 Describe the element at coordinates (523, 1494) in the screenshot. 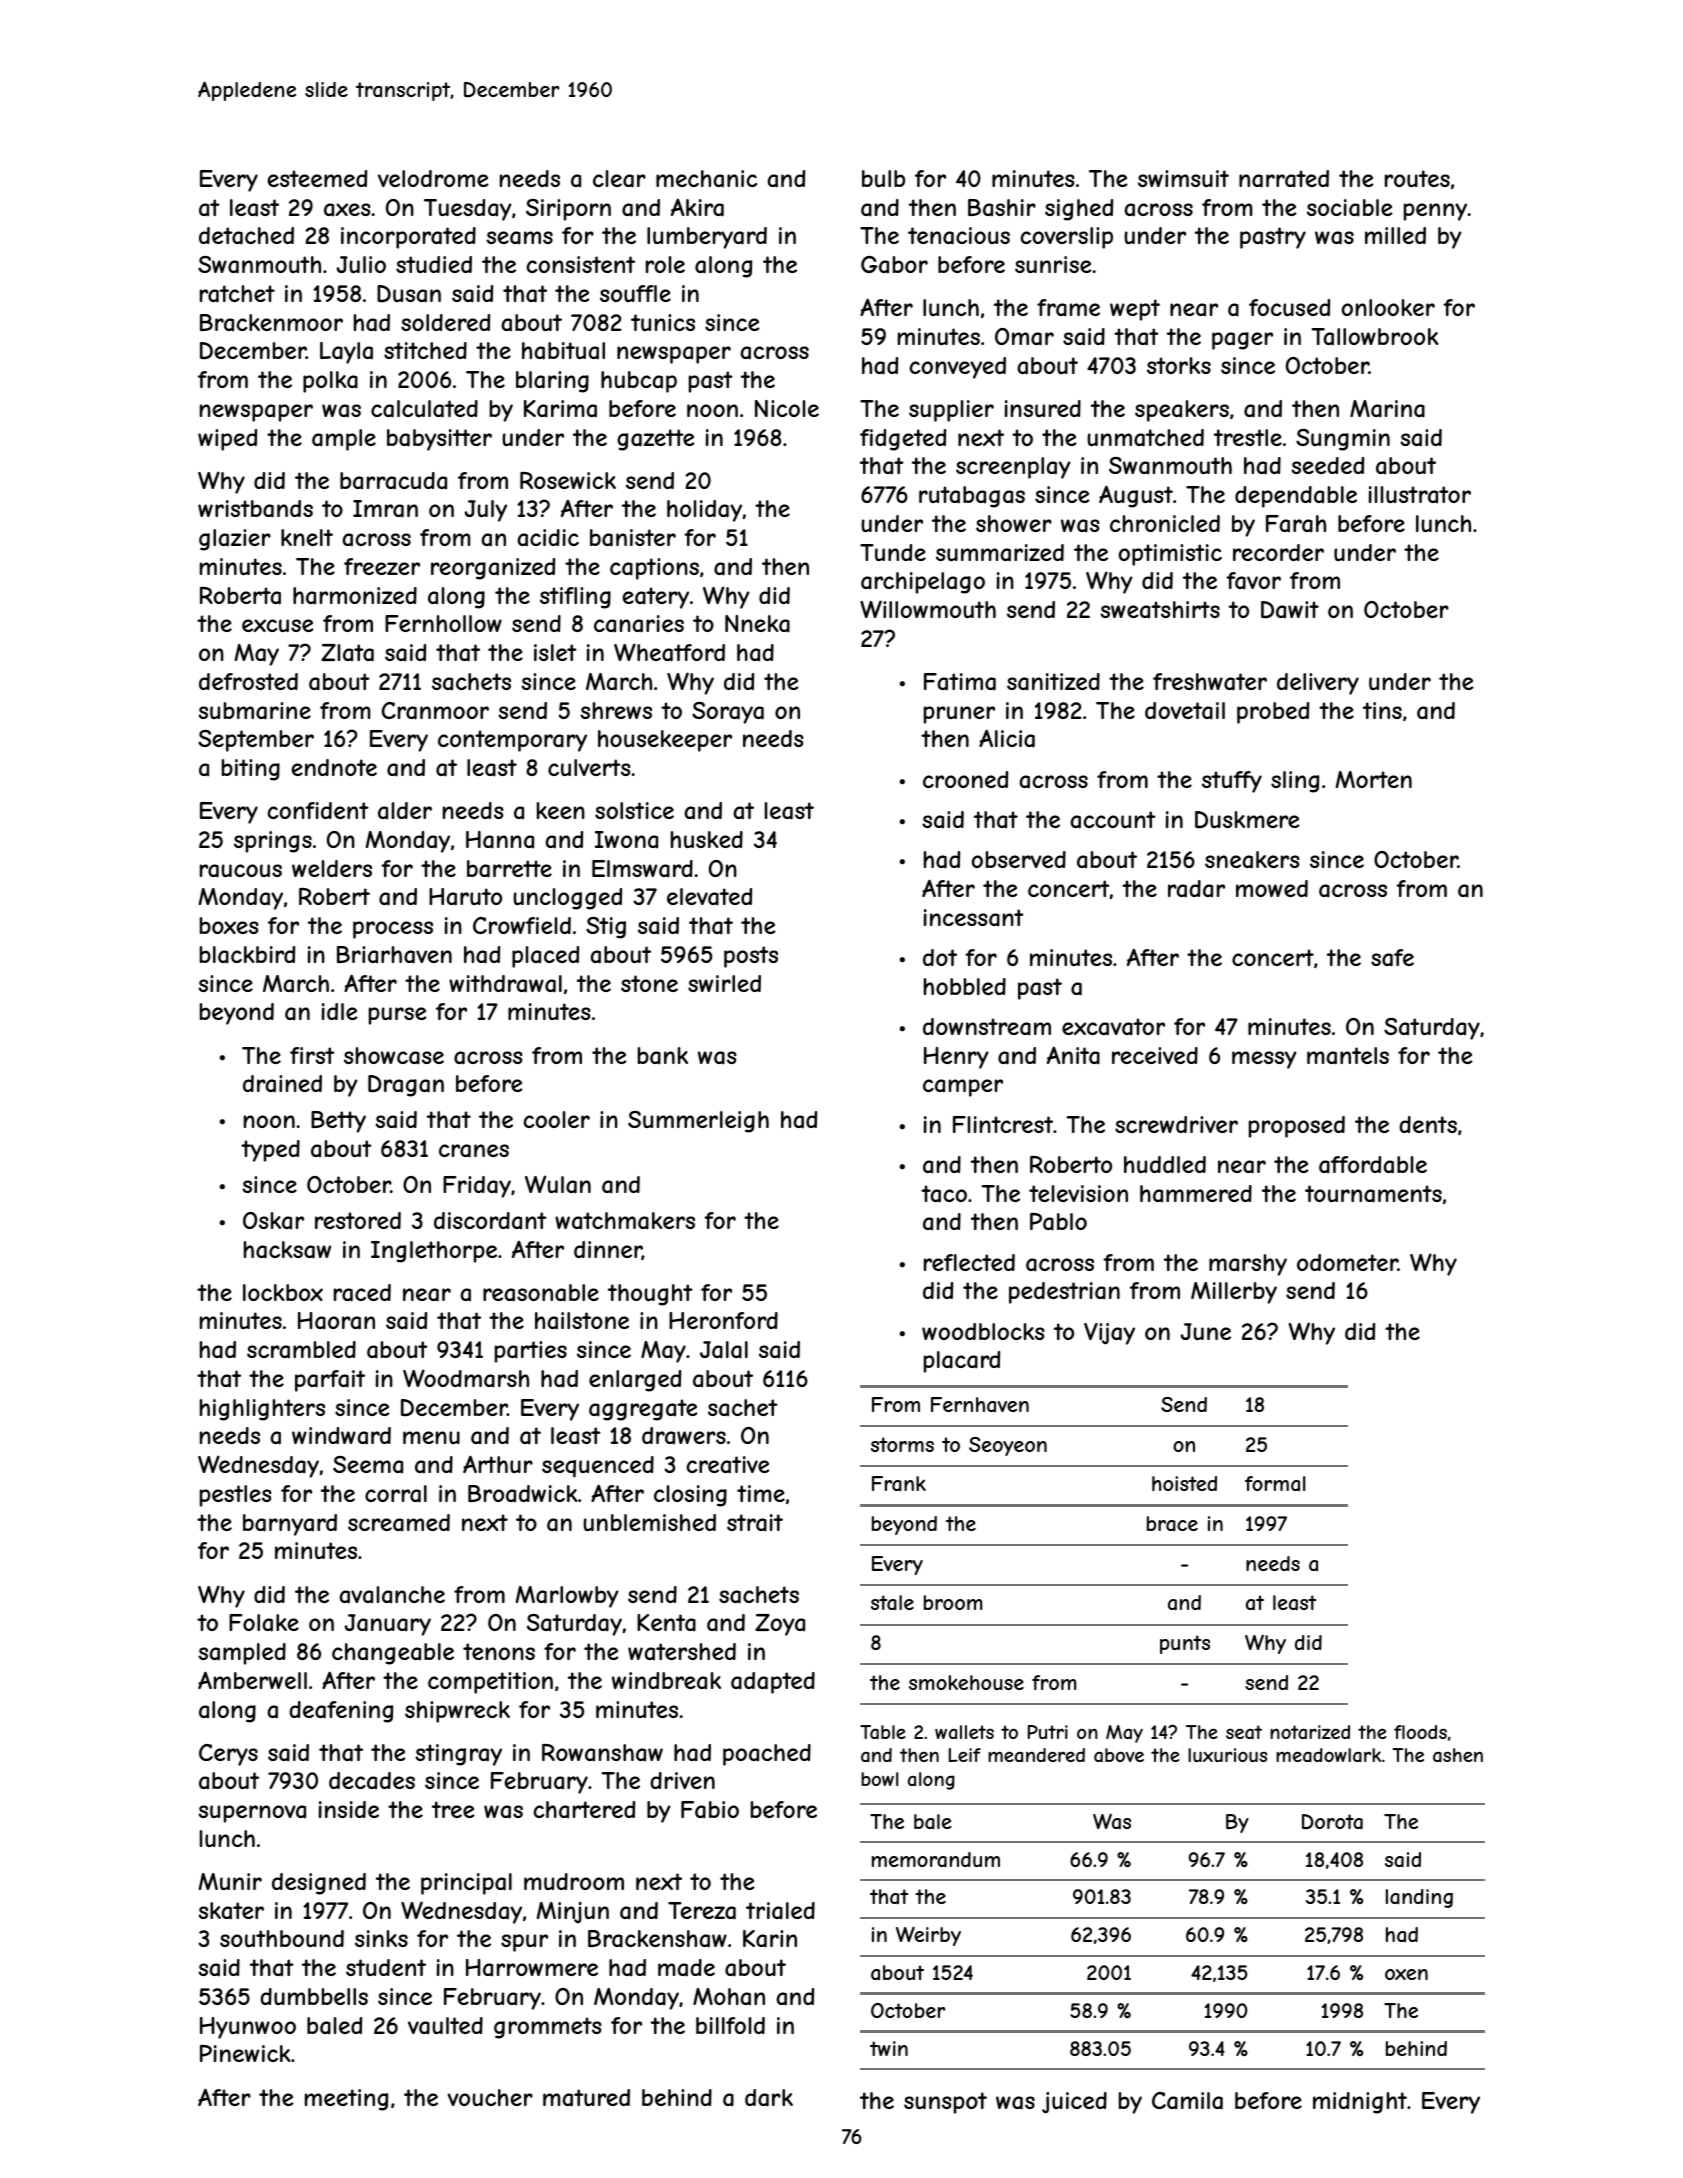

I see `Broadwick` at that location.
